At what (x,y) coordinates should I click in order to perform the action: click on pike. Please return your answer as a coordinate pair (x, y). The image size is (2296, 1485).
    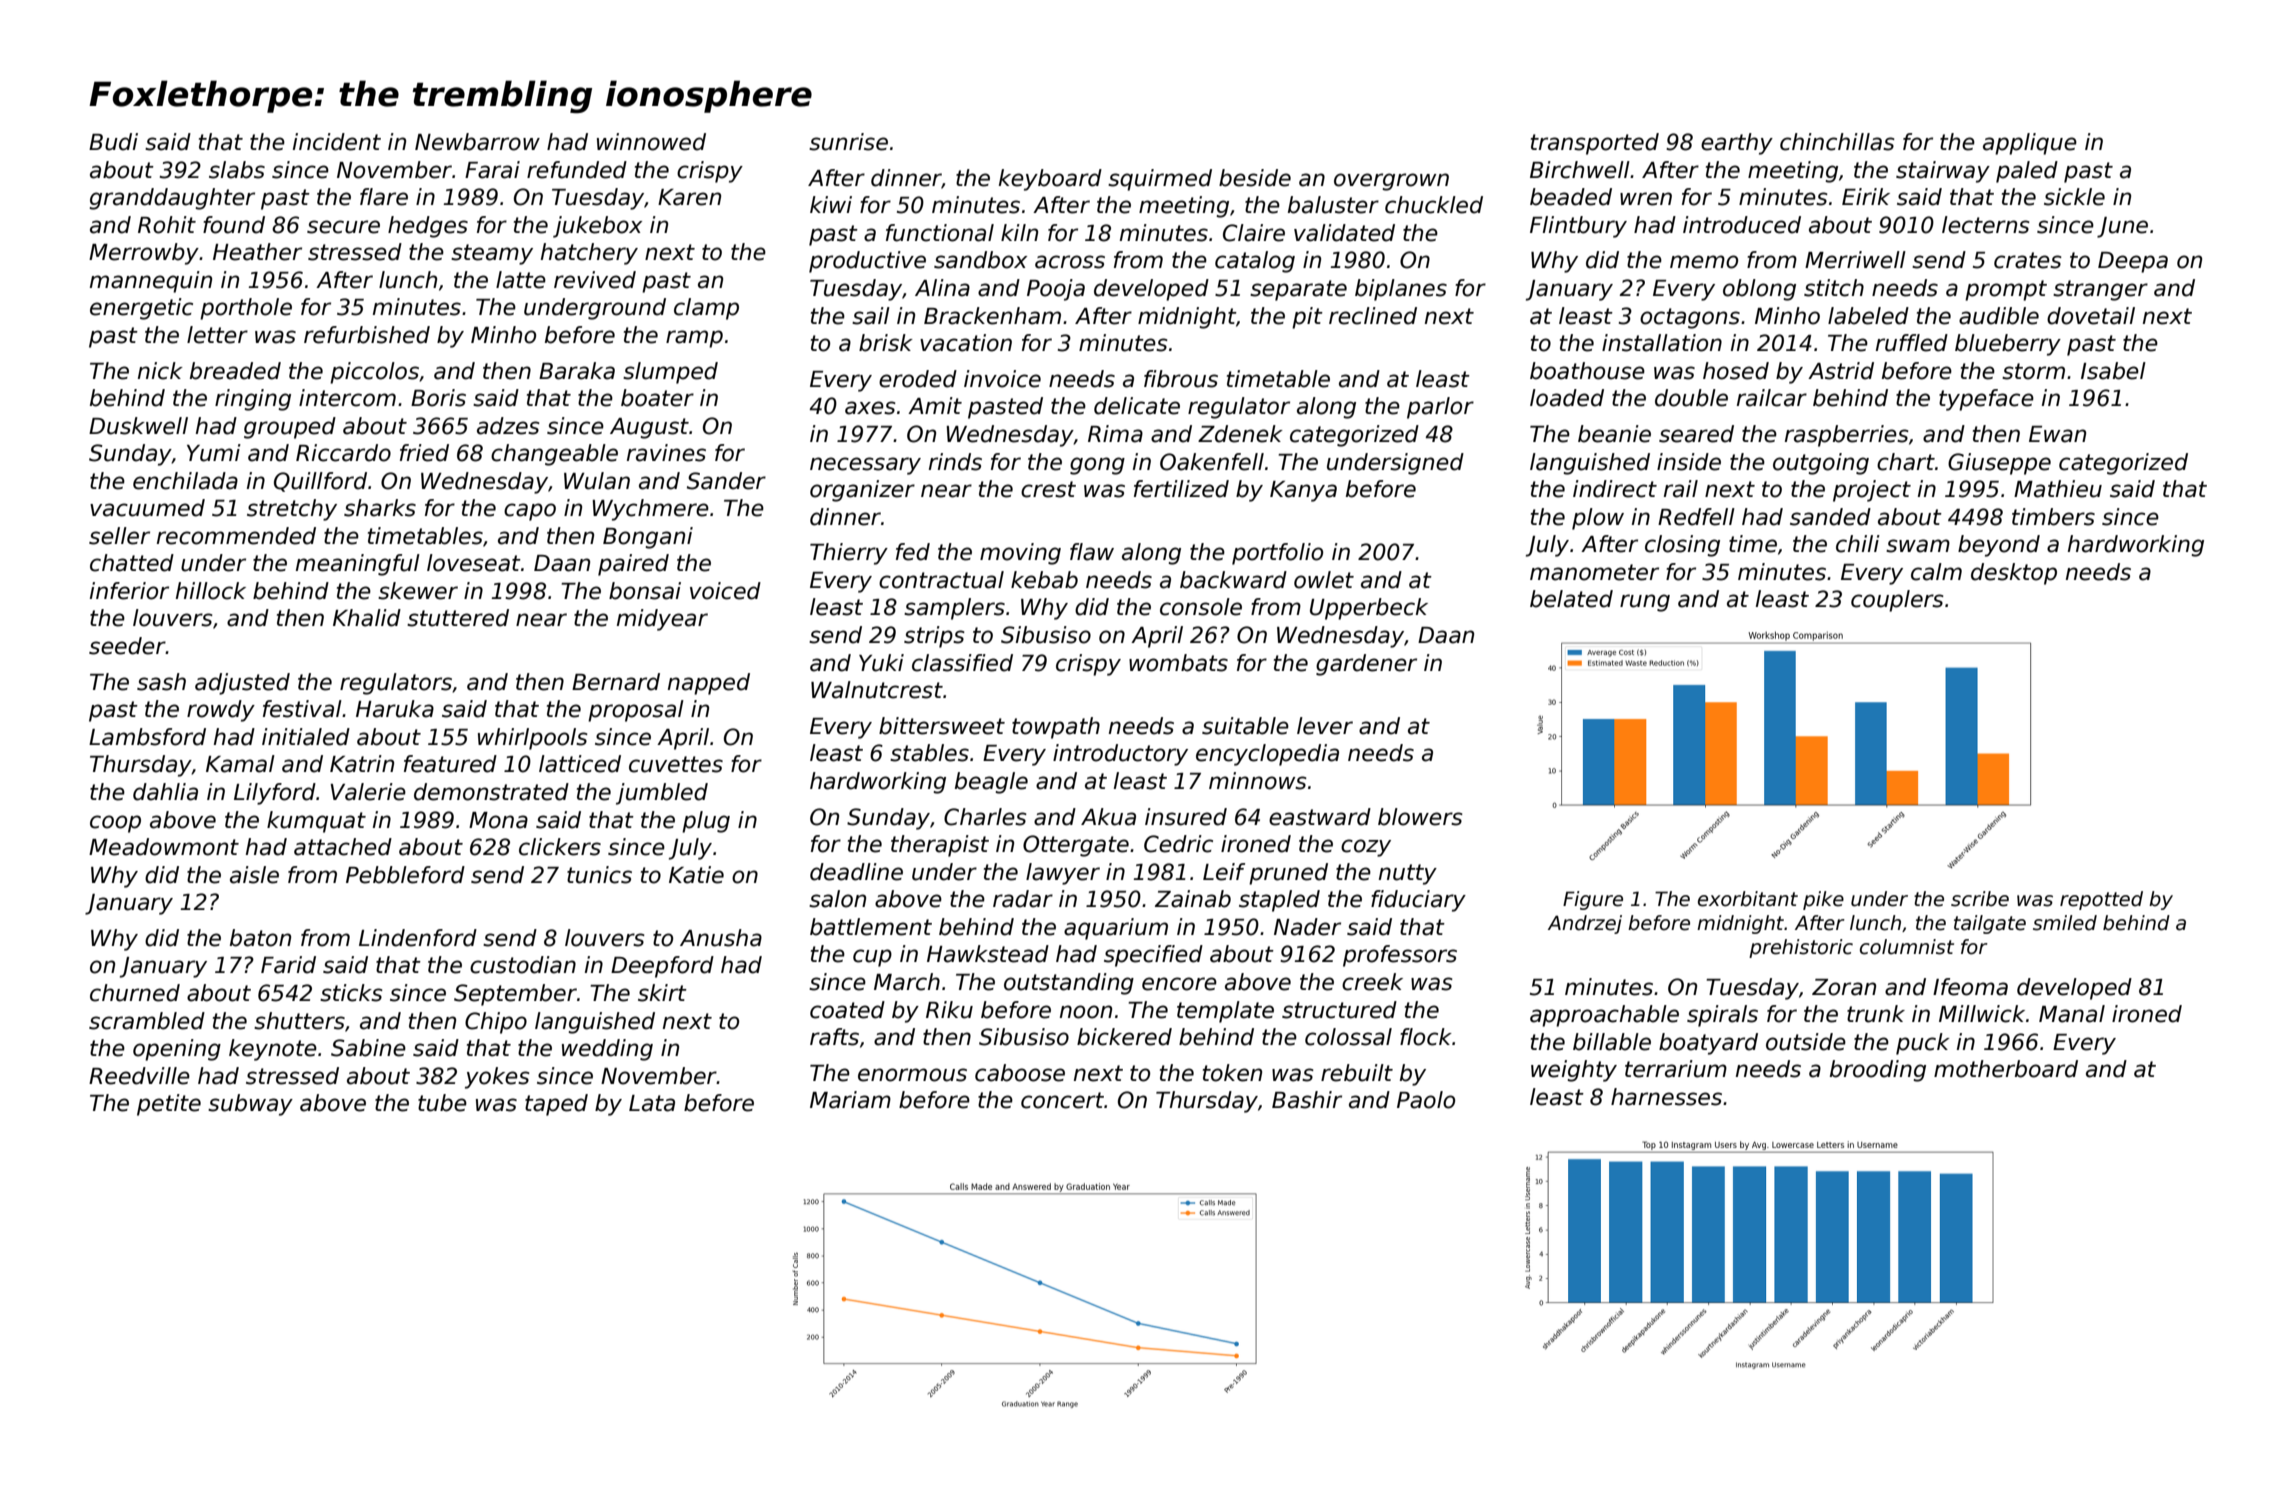
    Looking at the image, I should click on (1823, 900).
